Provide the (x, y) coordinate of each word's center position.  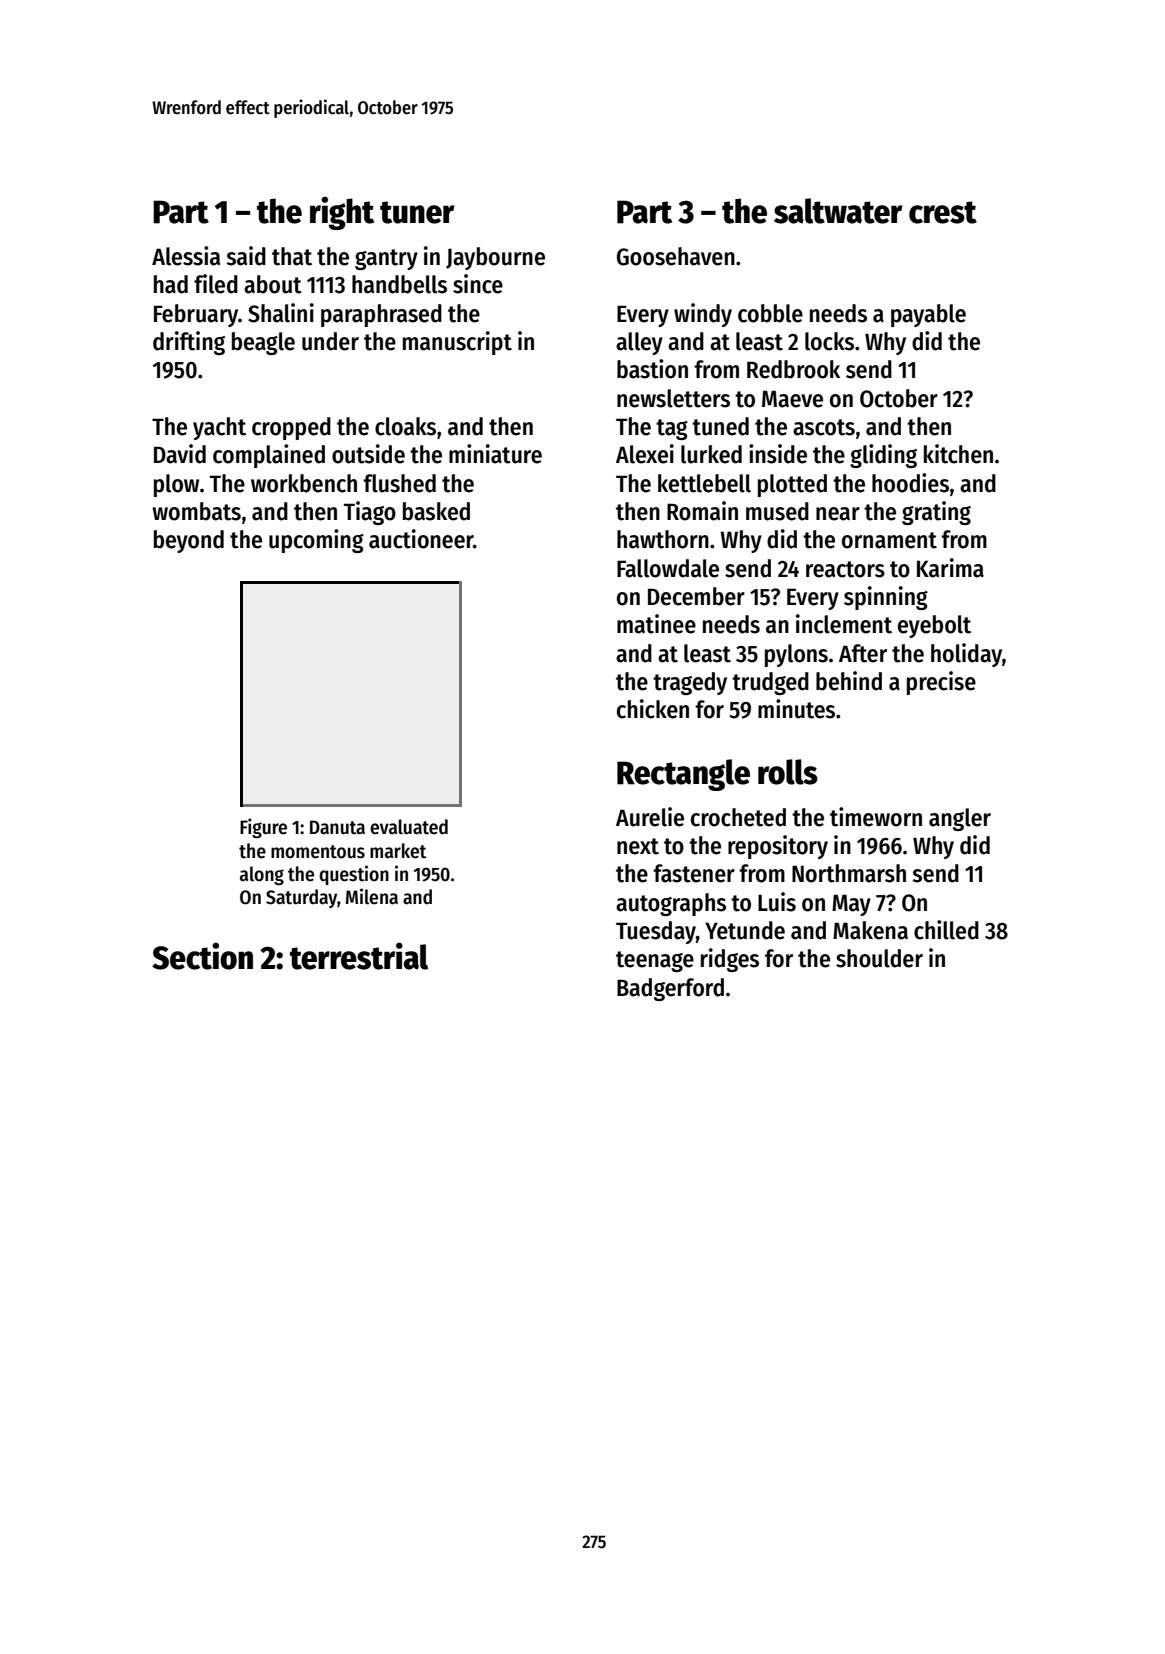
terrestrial (359, 956)
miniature (495, 454)
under (330, 341)
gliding (883, 456)
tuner (417, 212)
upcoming (316, 541)
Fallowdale (668, 568)
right (342, 213)
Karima (950, 568)
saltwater (838, 211)
